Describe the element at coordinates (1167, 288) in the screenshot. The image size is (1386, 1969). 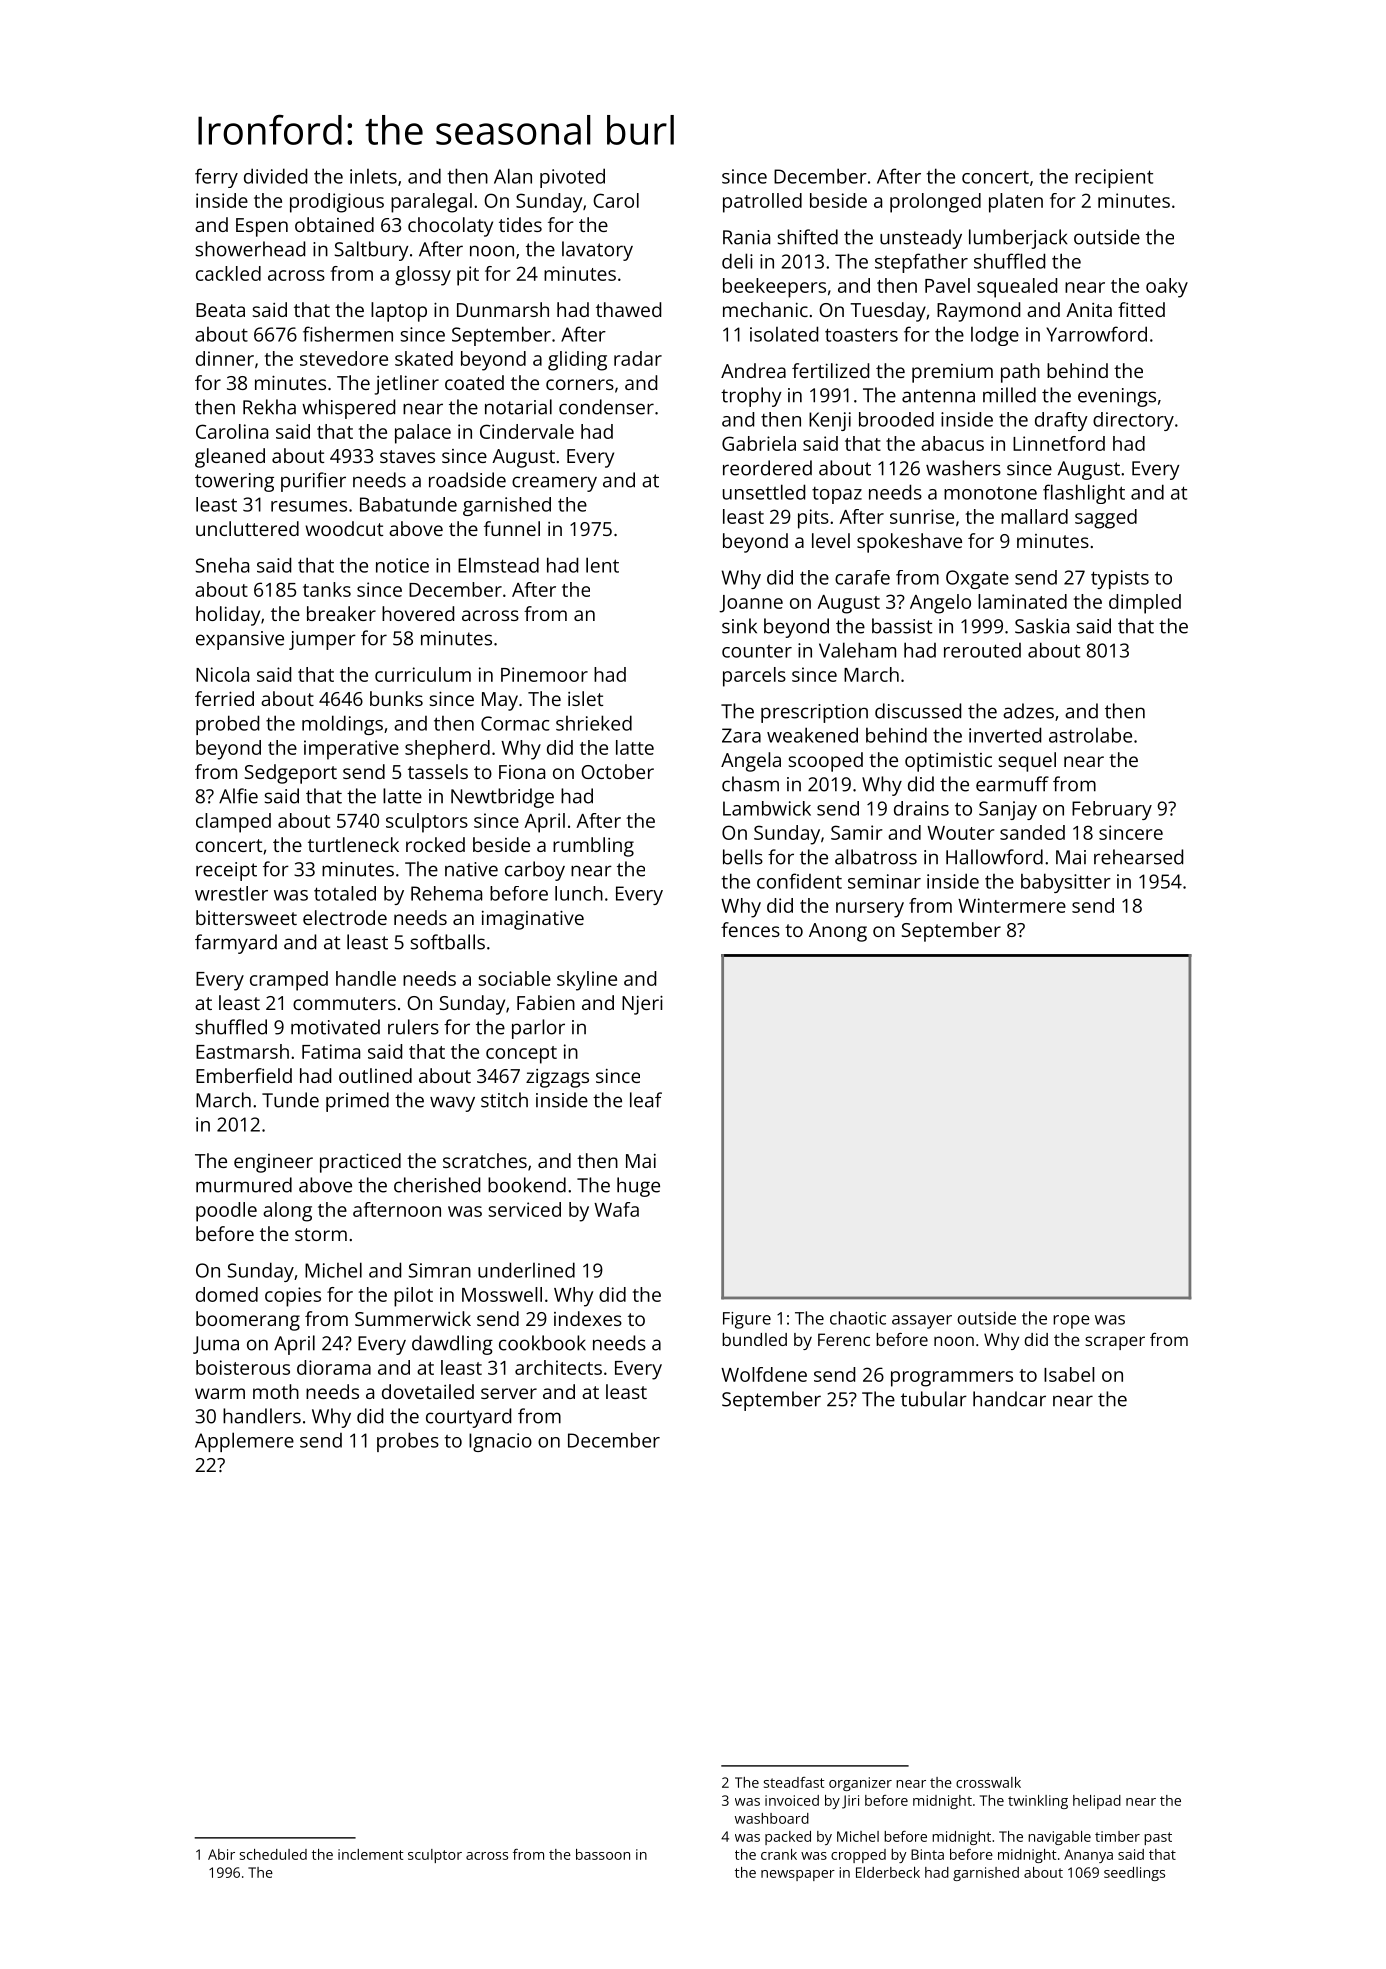
I see `oaky` at that location.
